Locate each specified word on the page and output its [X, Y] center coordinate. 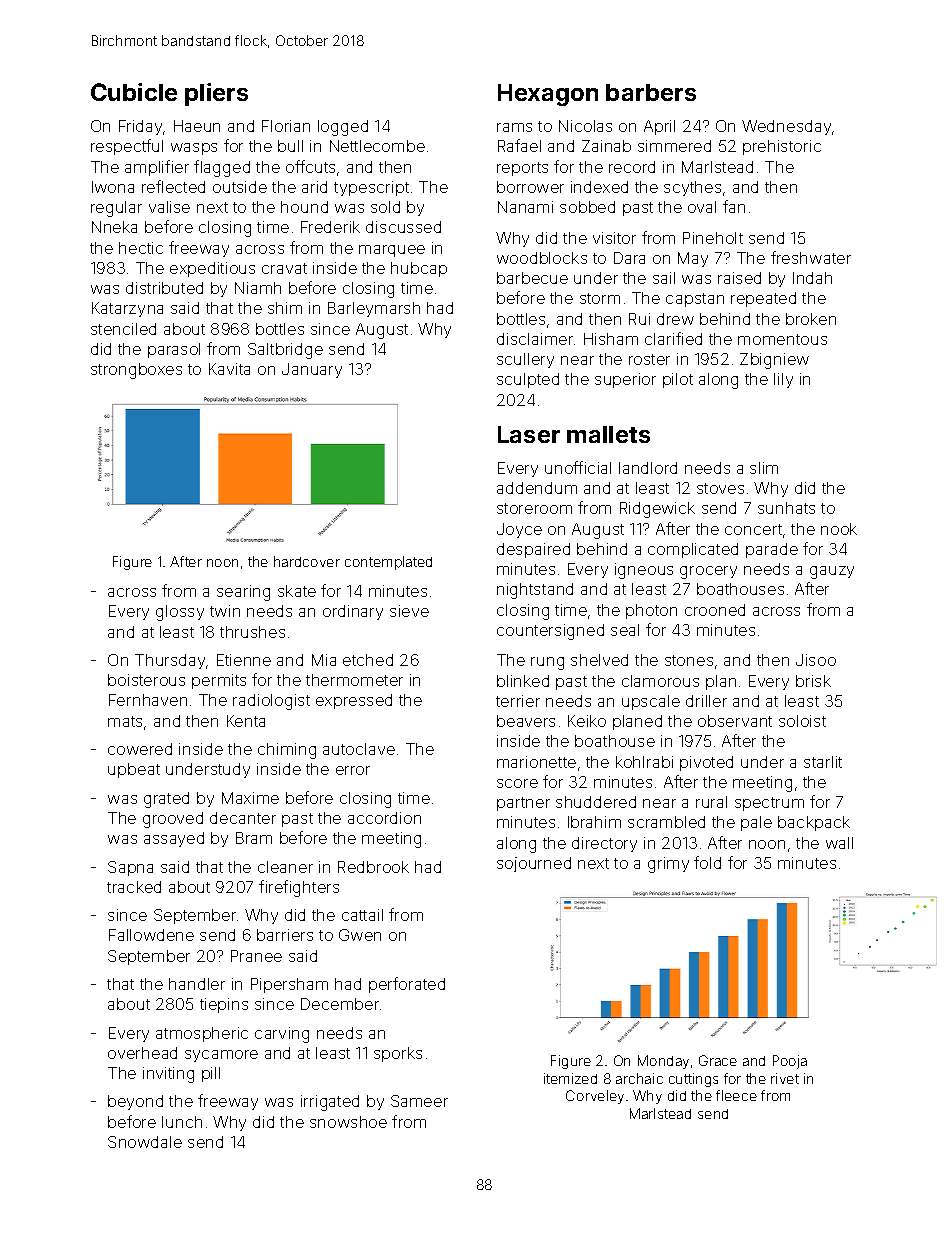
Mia [324, 660]
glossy [180, 613]
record [632, 167]
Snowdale [145, 1142]
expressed [354, 701]
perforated [407, 985]
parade [772, 550]
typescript [371, 188]
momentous [782, 339]
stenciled [123, 329]
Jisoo [816, 660]
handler [197, 984]
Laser [529, 434]
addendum [537, 488]
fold [707, 862]
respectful [127, 147]
